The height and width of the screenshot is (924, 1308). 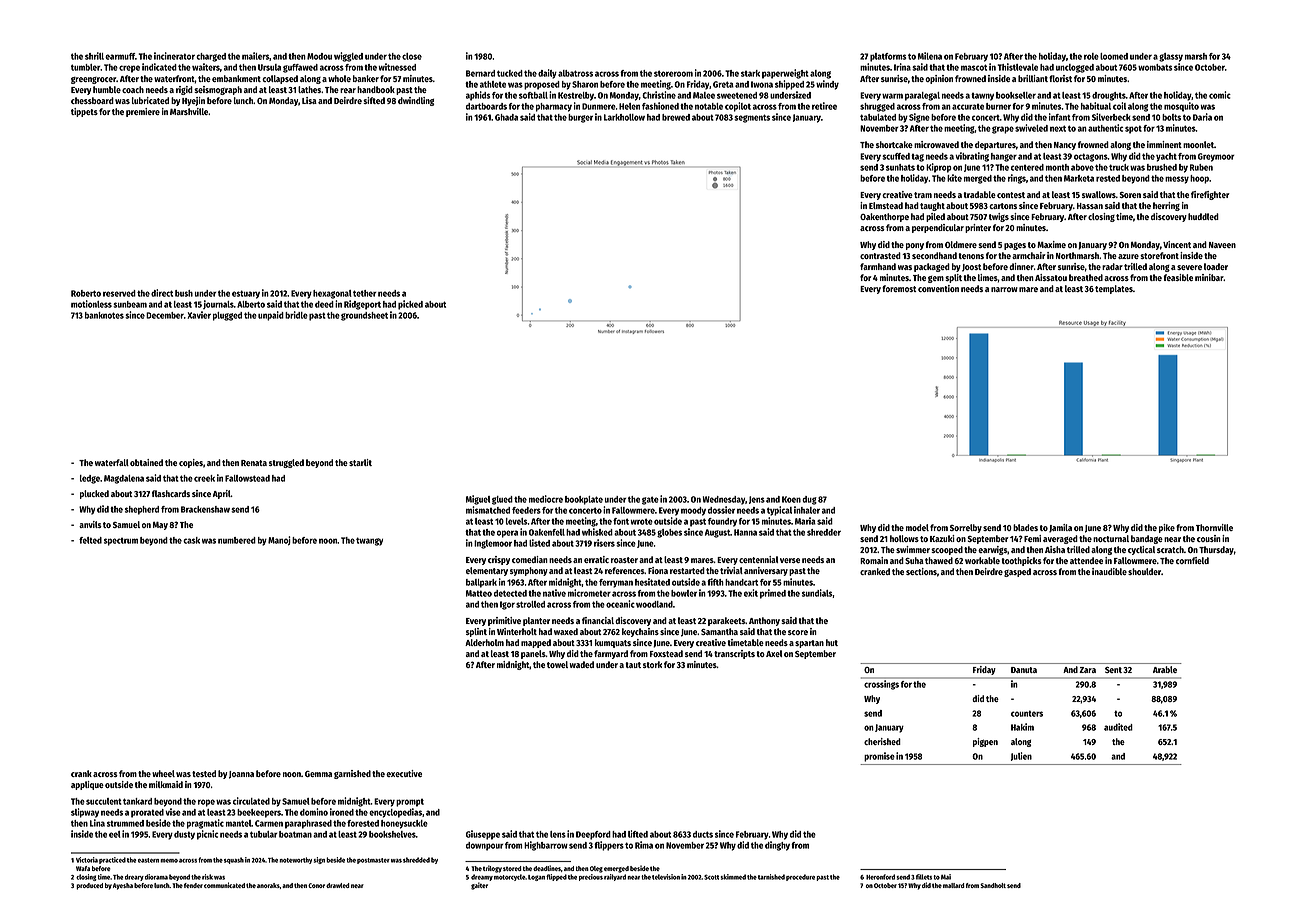 What do you see at coordinates (193, 885) in the screenshot?
I see `fender` at bounding box center [193, 885].
